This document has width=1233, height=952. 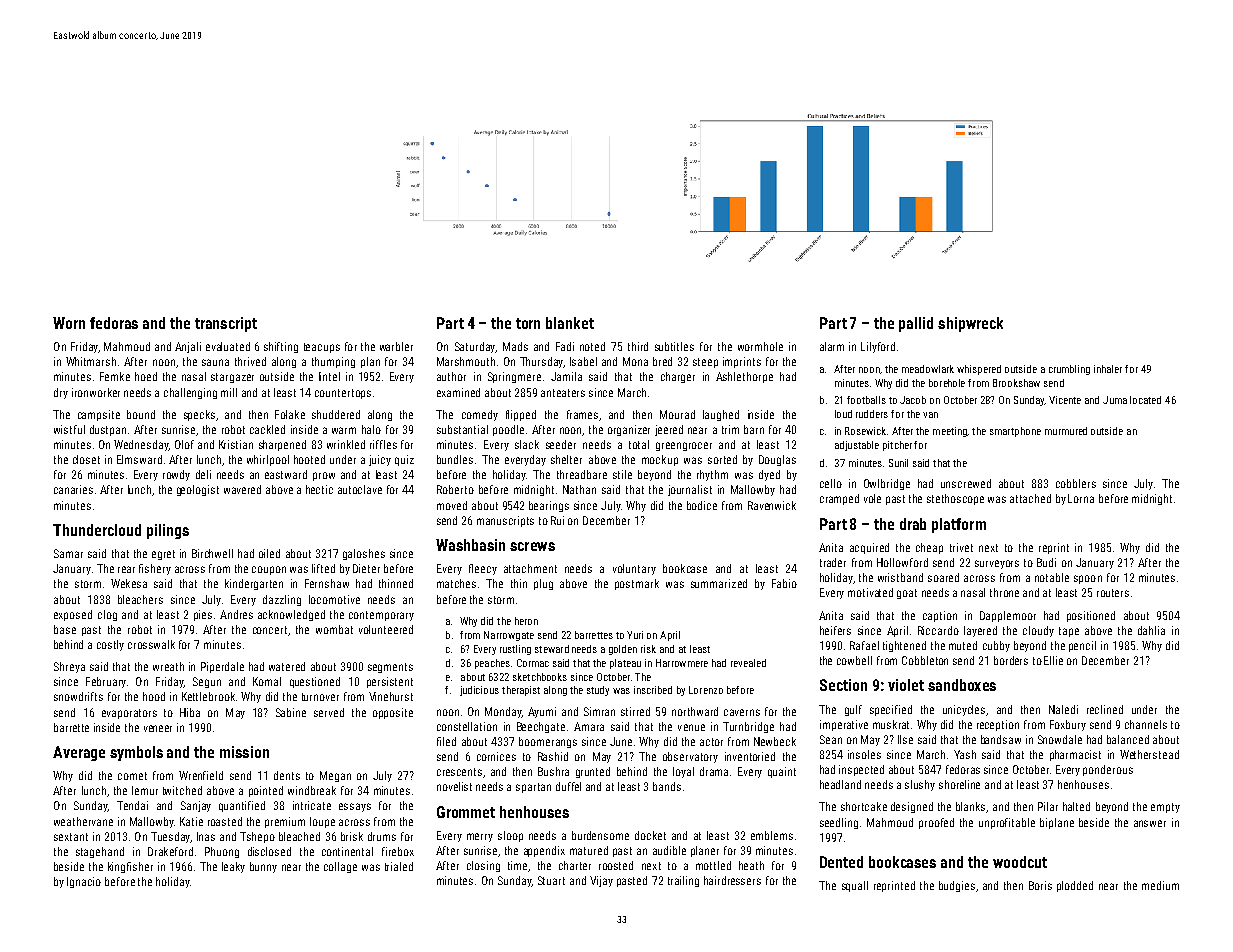 What do you see at coordinates (1046, 562) in the document?
I see `Budi` at bounding box center [1046, 562].
